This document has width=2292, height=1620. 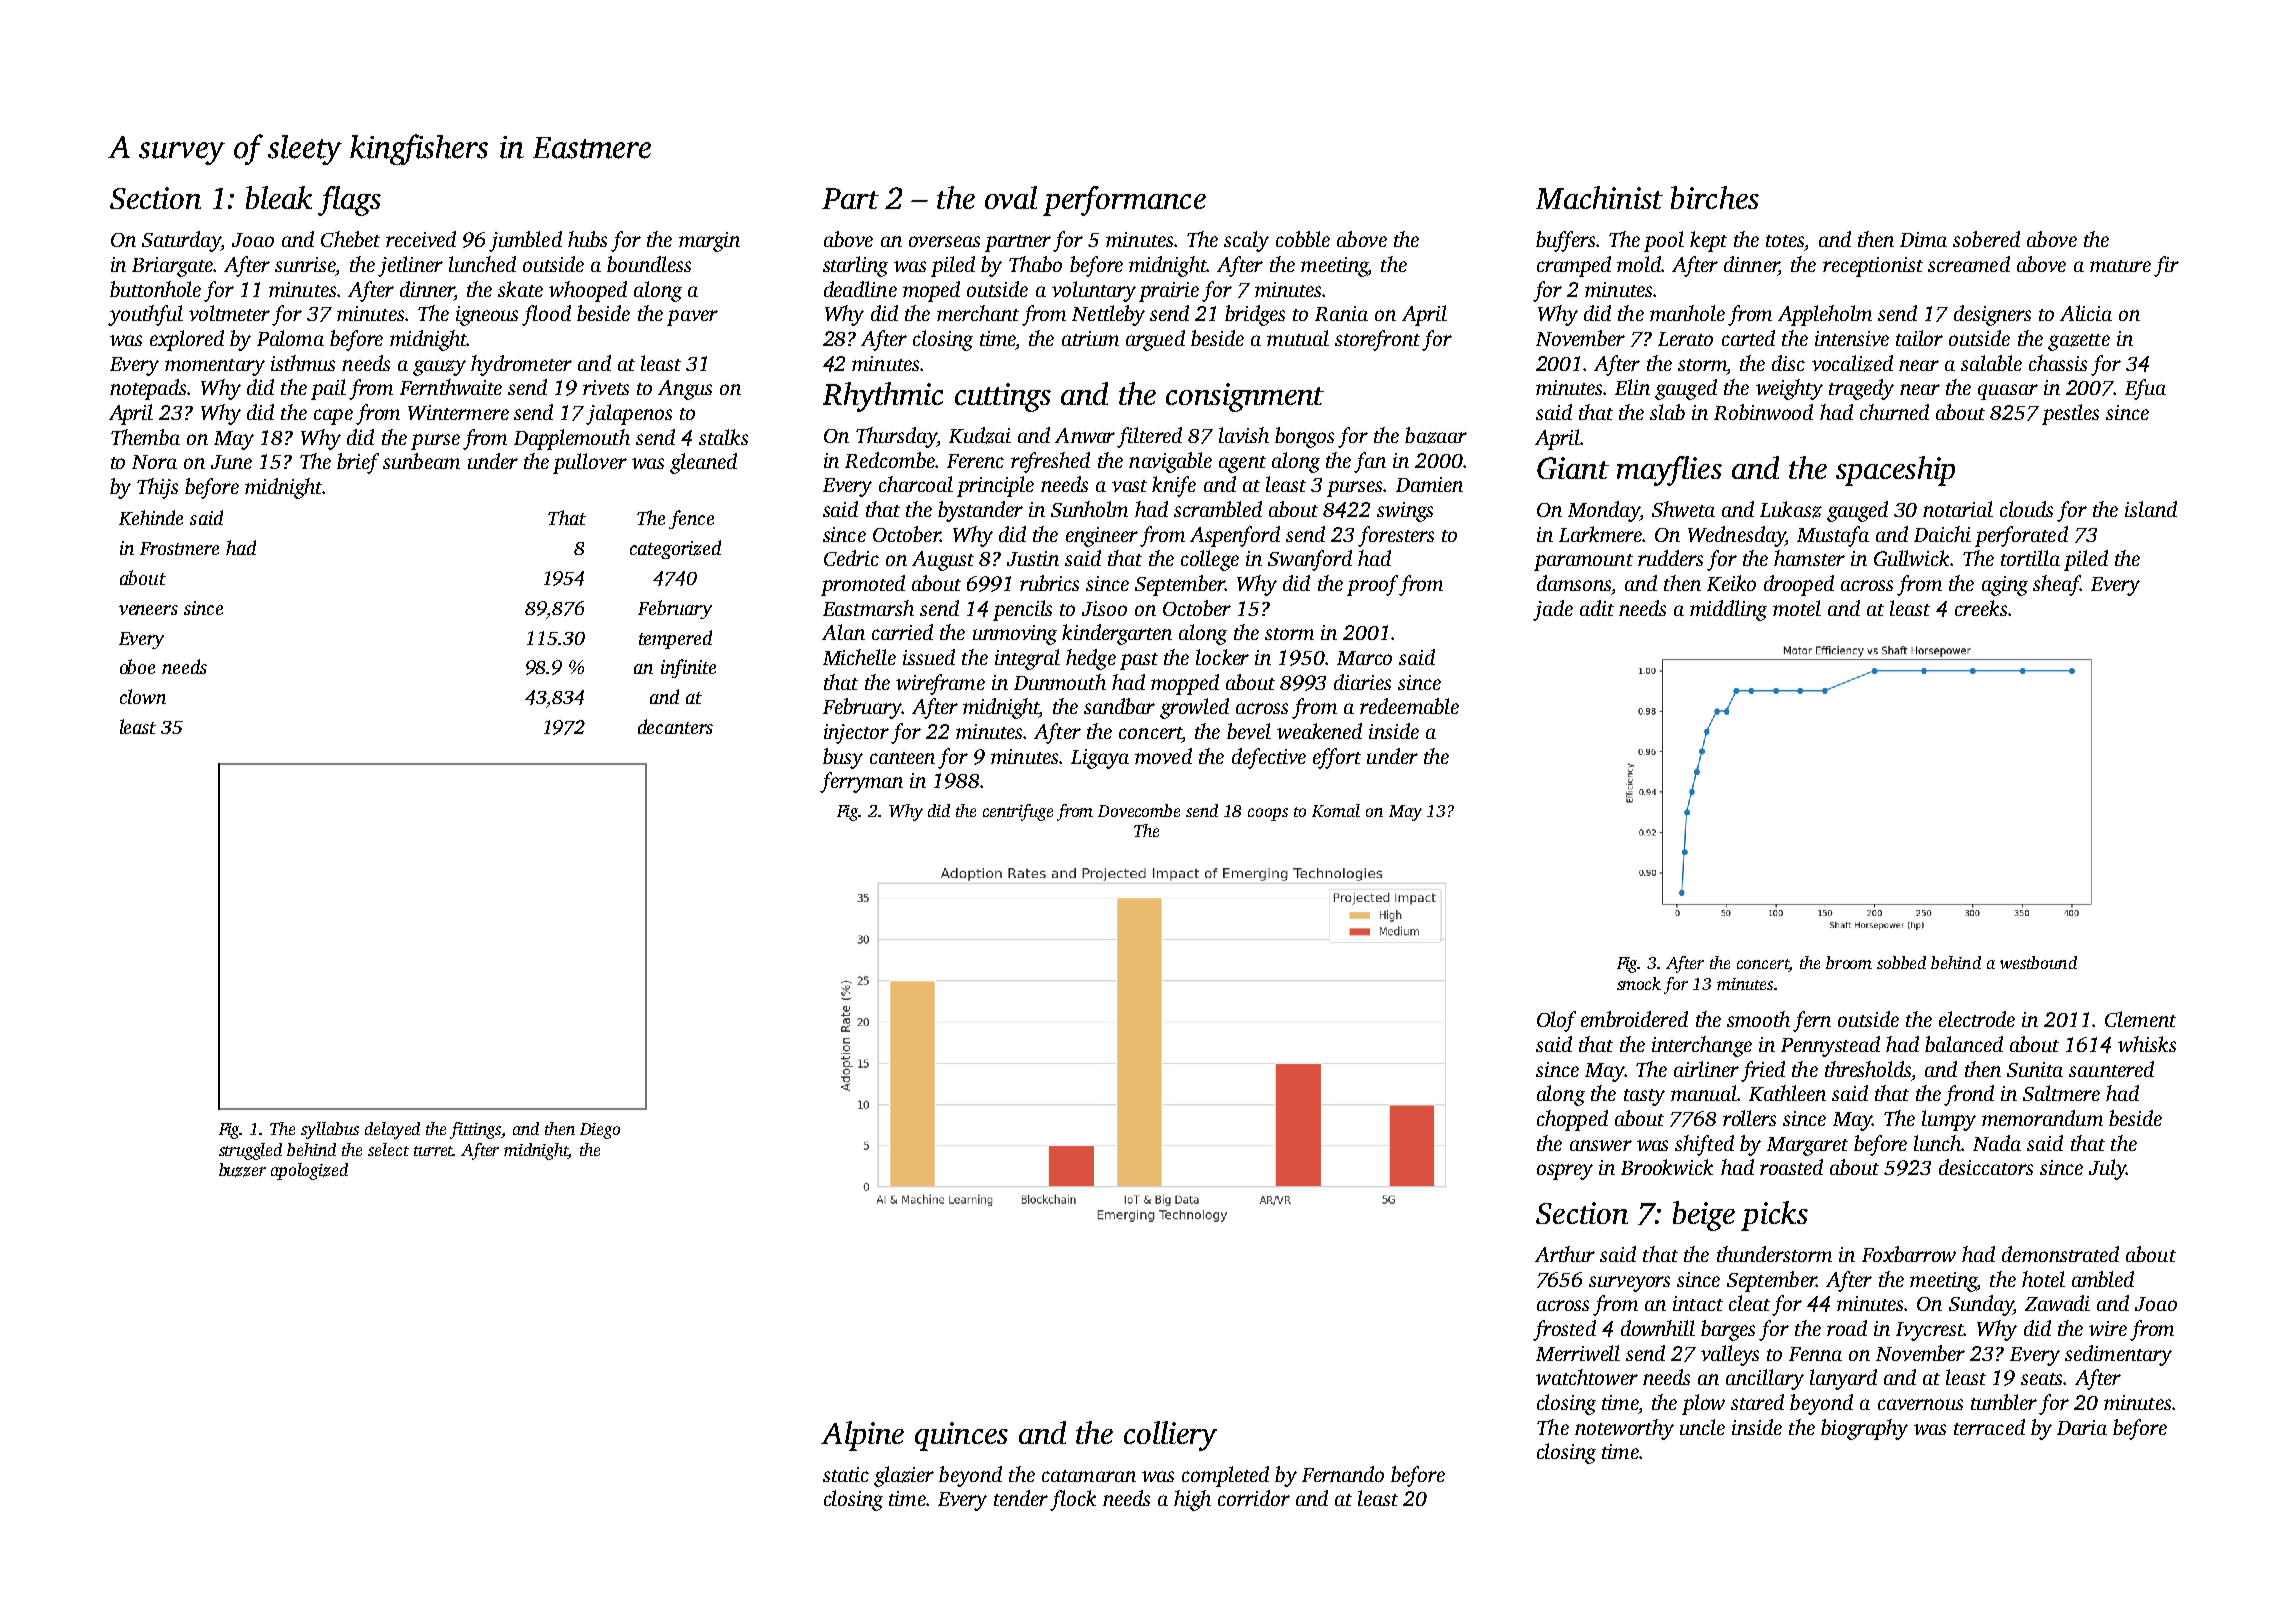 What do you see at coordinates (846, 1474) in the document?
I see `static` at bounding box center [846, 1474].
